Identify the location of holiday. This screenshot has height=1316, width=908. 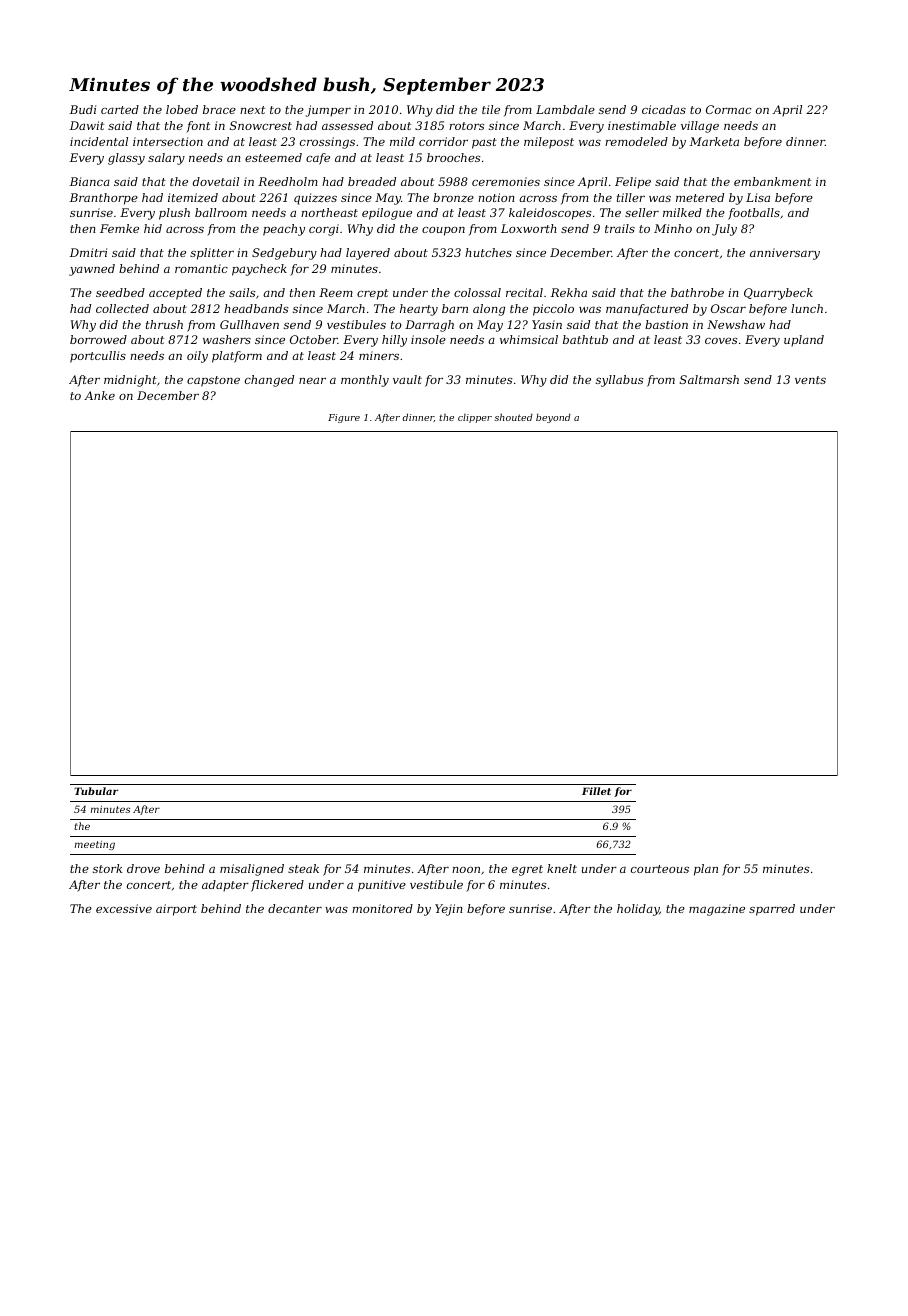
(638, 910).
